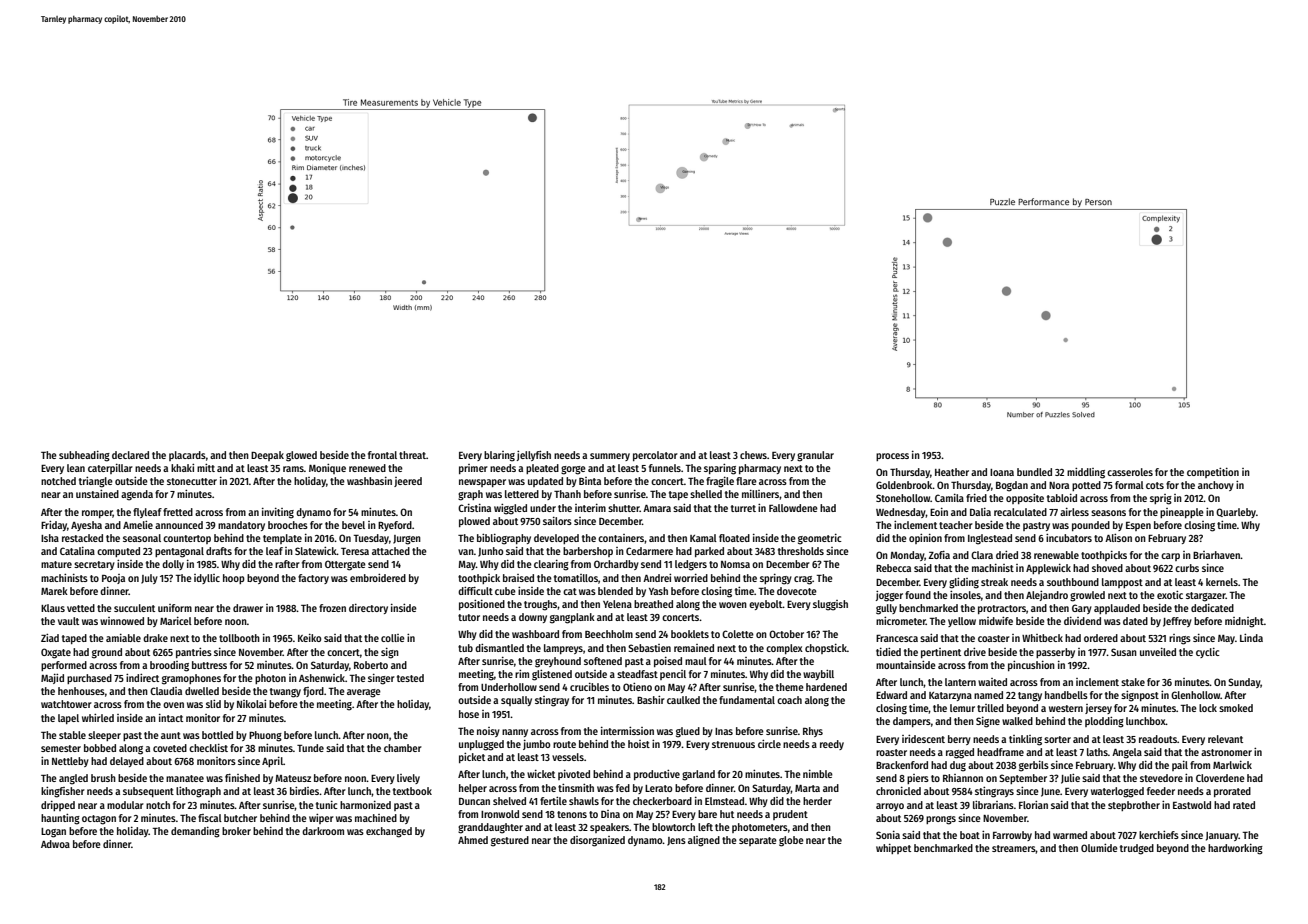 The image size is (1308, 924). What do you see at coordinates (510, 509) in the page?
I see `wiggled` at bounding box center [510, 509].
